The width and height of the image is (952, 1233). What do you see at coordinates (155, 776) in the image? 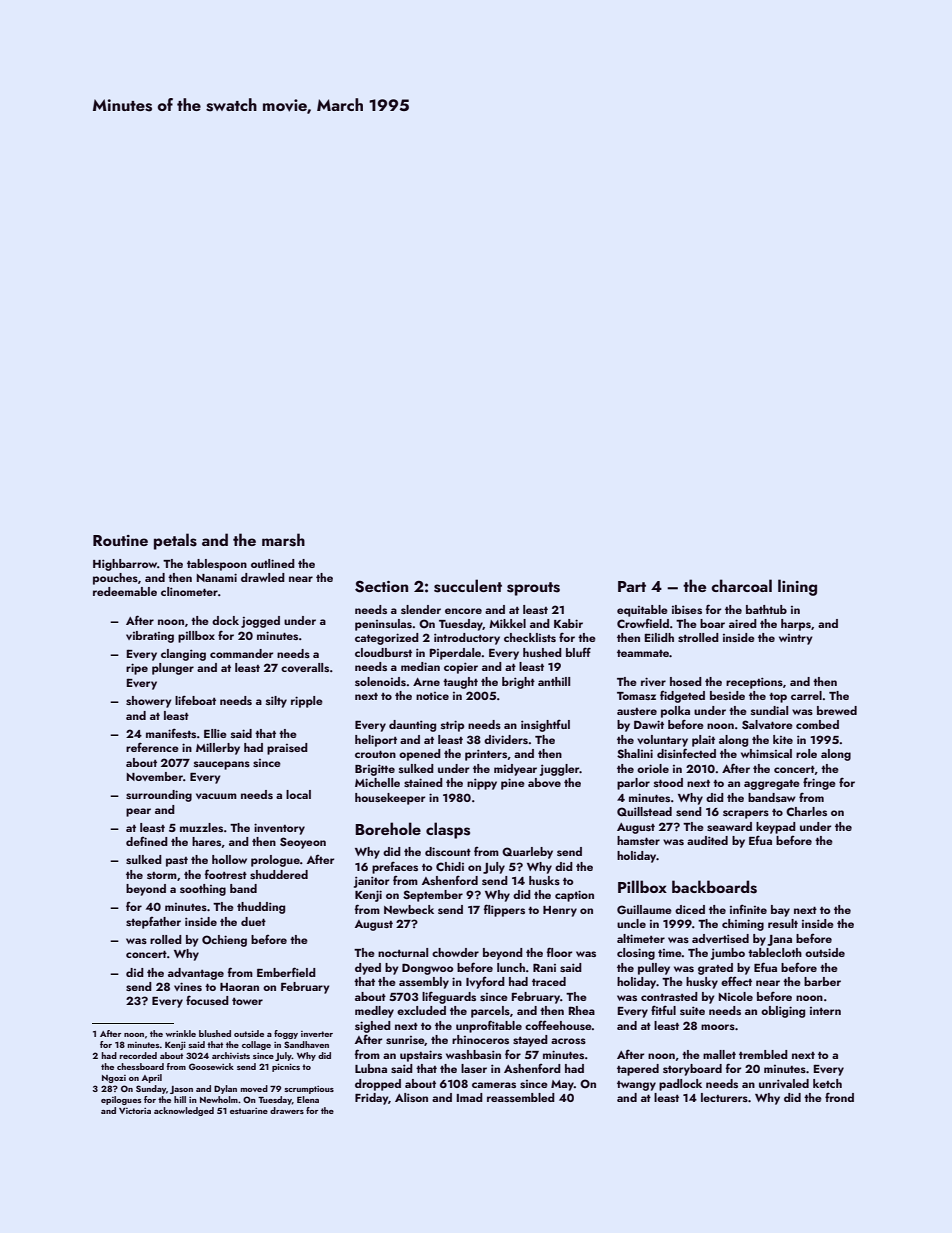
I see `November` at bounding box center [155, 776].
